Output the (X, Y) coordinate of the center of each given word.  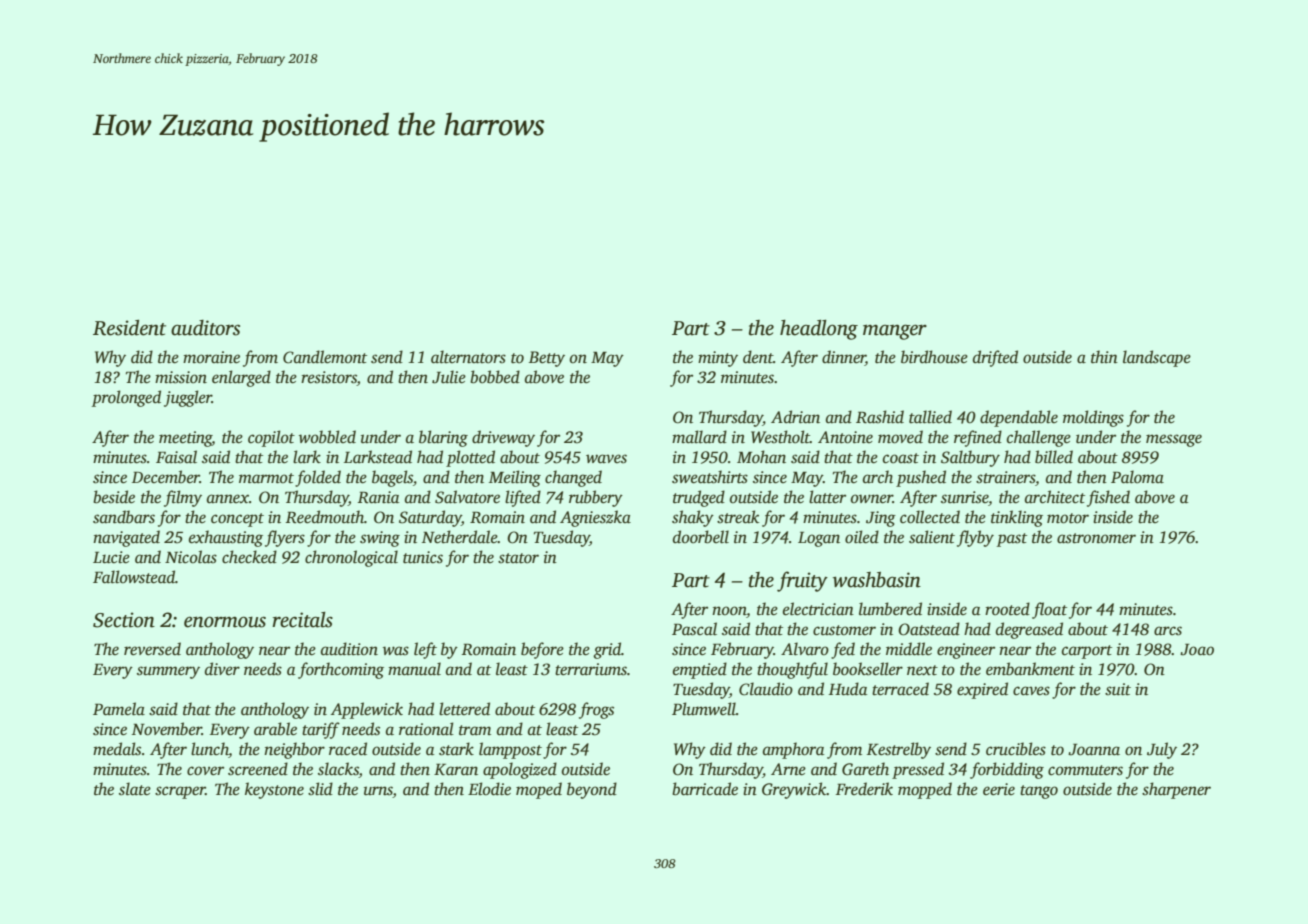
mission (181, 377)
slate (135, 789)
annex (228, 499)
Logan (819, 539)
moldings (1093, 418)
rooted (1007, 609)
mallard (699, 437)
